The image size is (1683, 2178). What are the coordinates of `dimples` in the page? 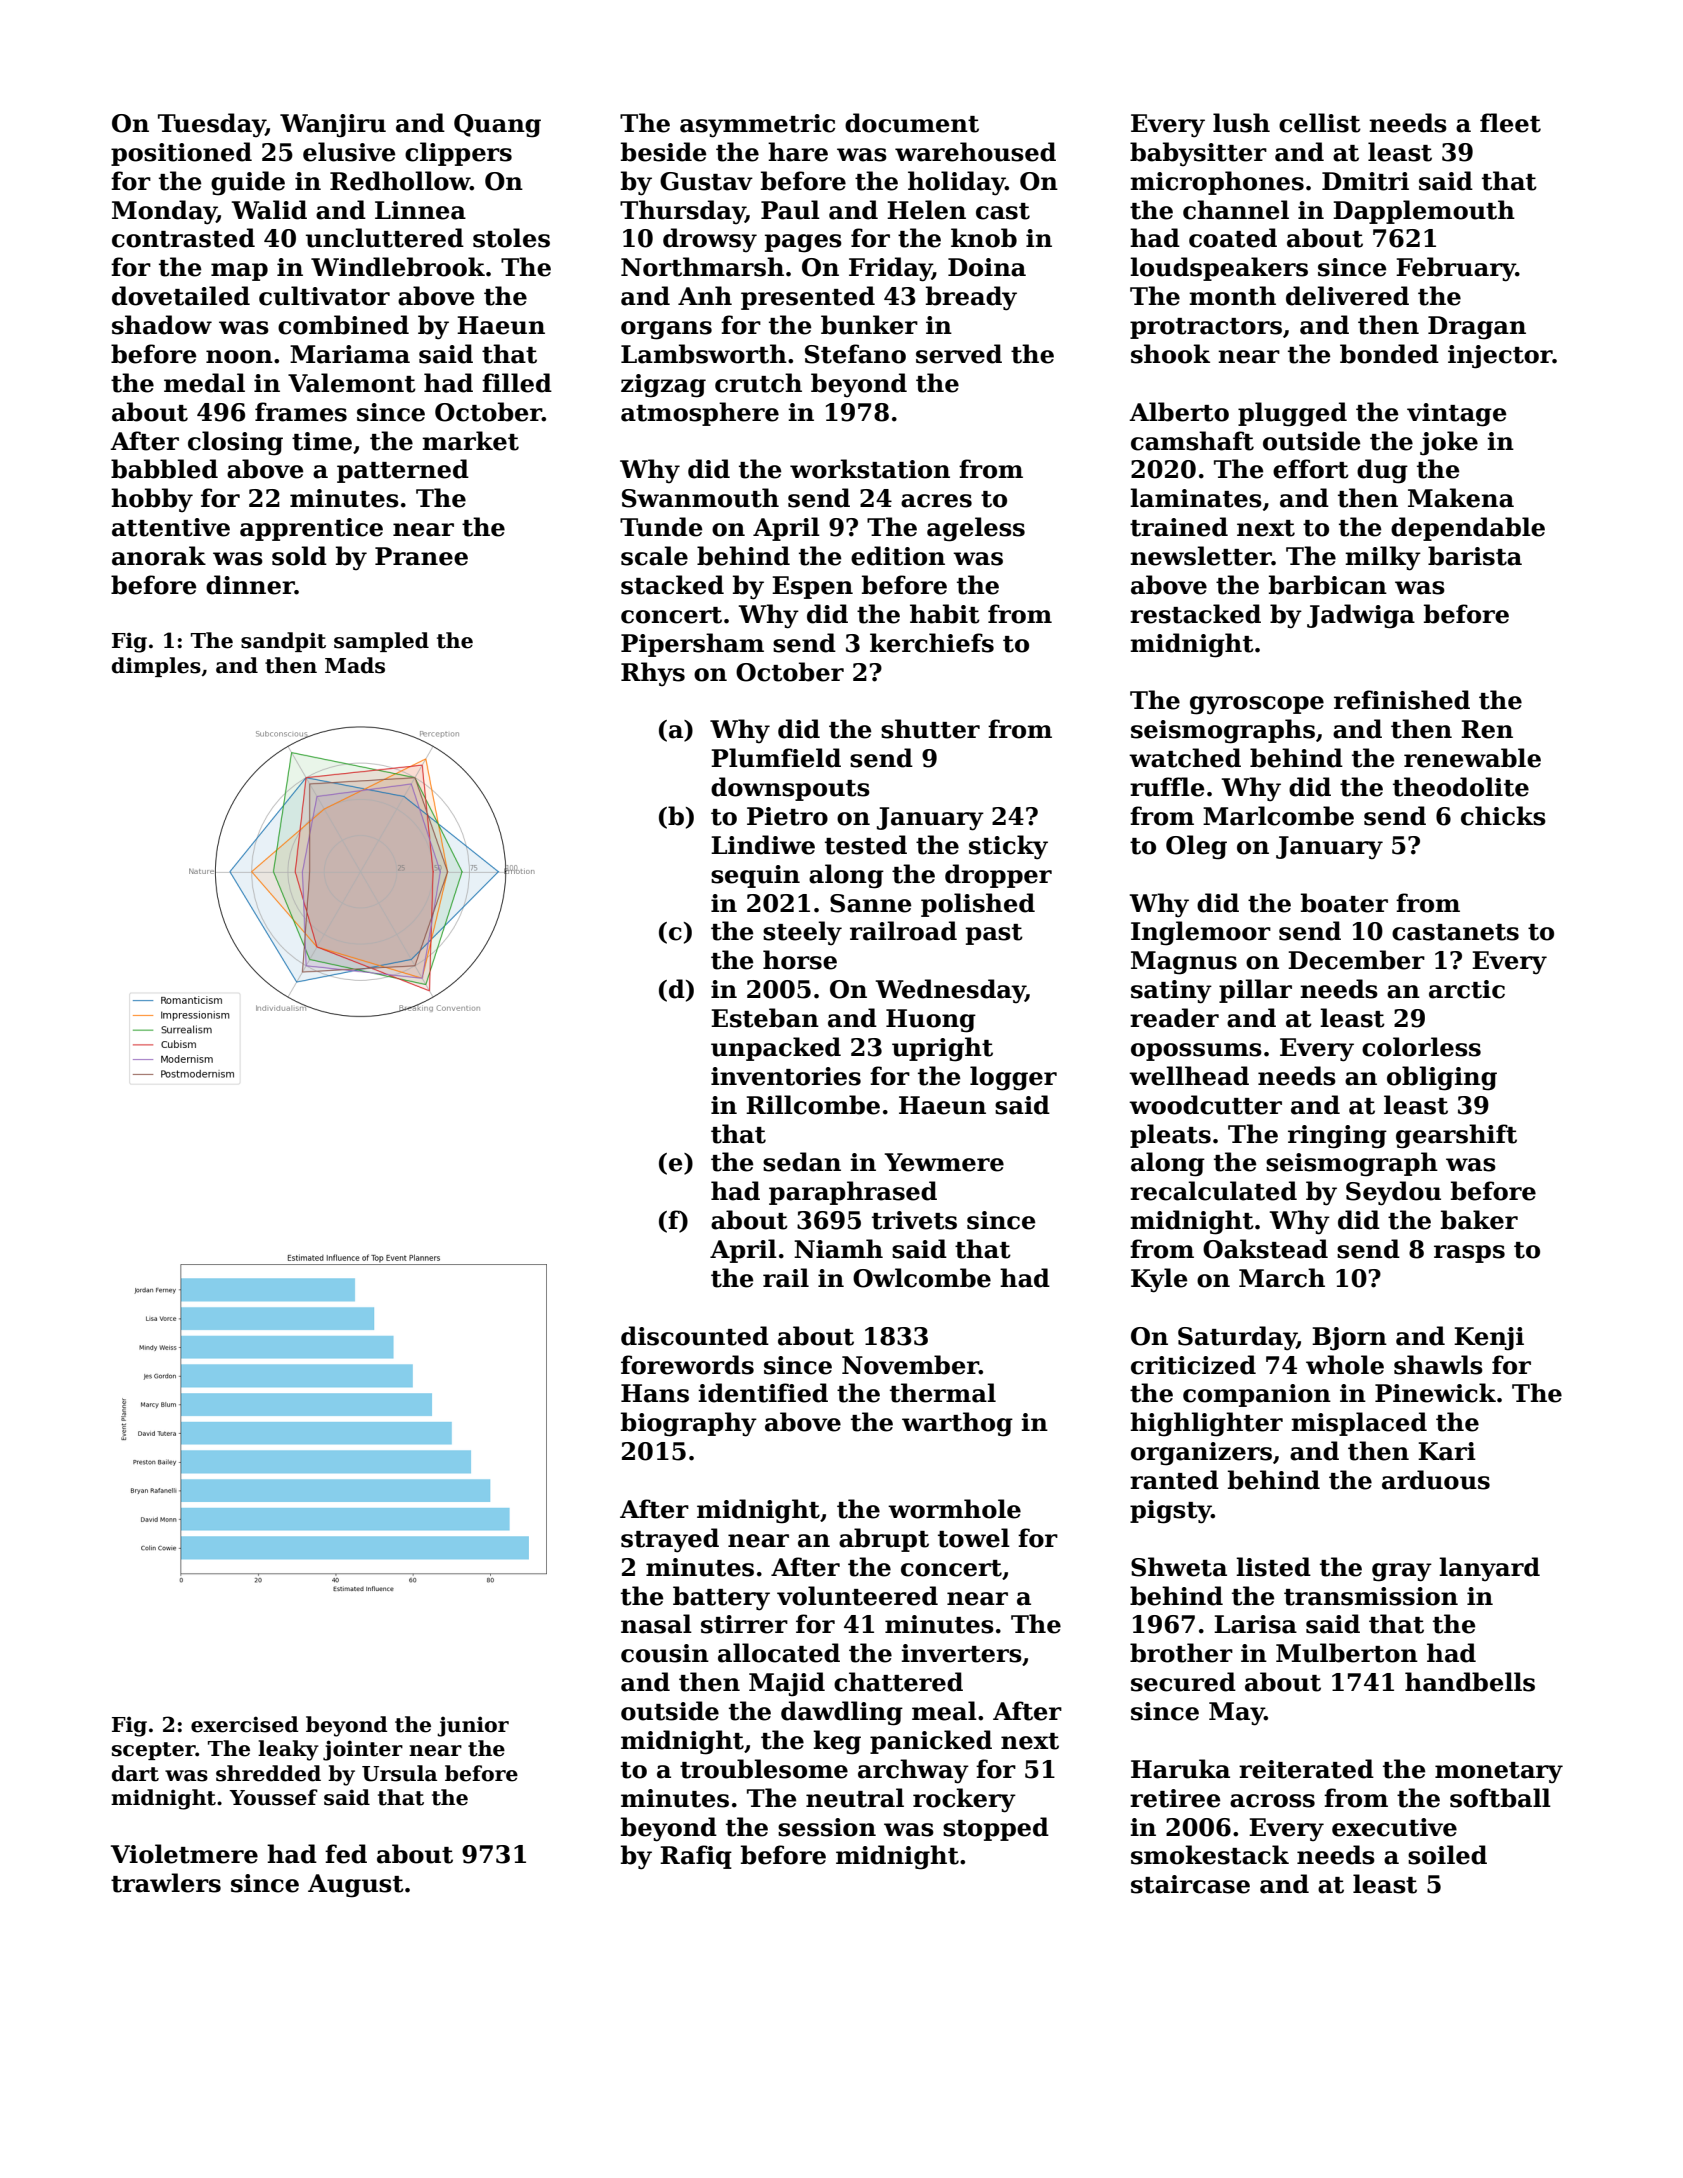 It's located at (156, 667).
